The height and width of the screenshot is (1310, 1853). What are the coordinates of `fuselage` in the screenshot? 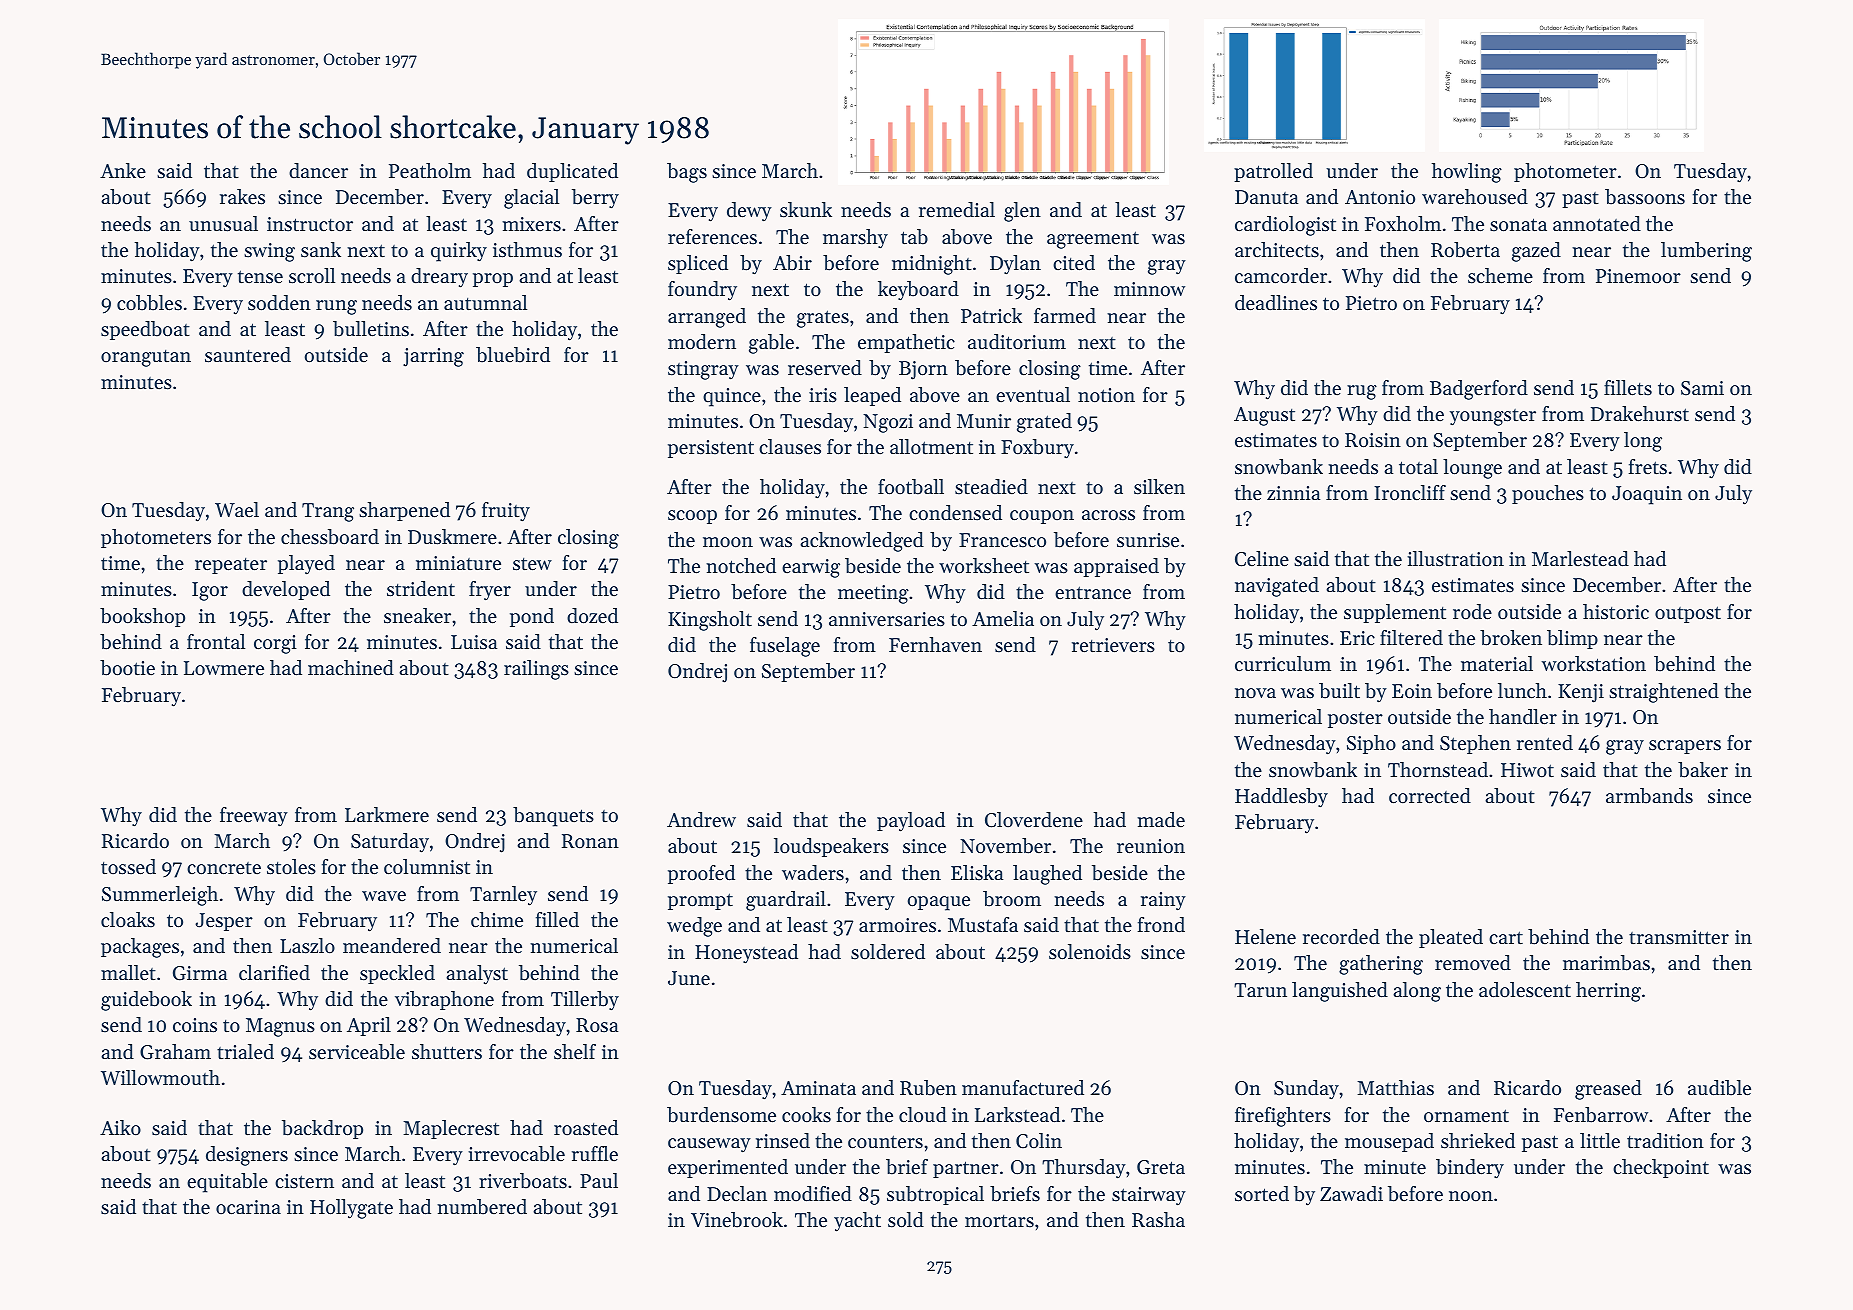 It's located at (785, 647).
